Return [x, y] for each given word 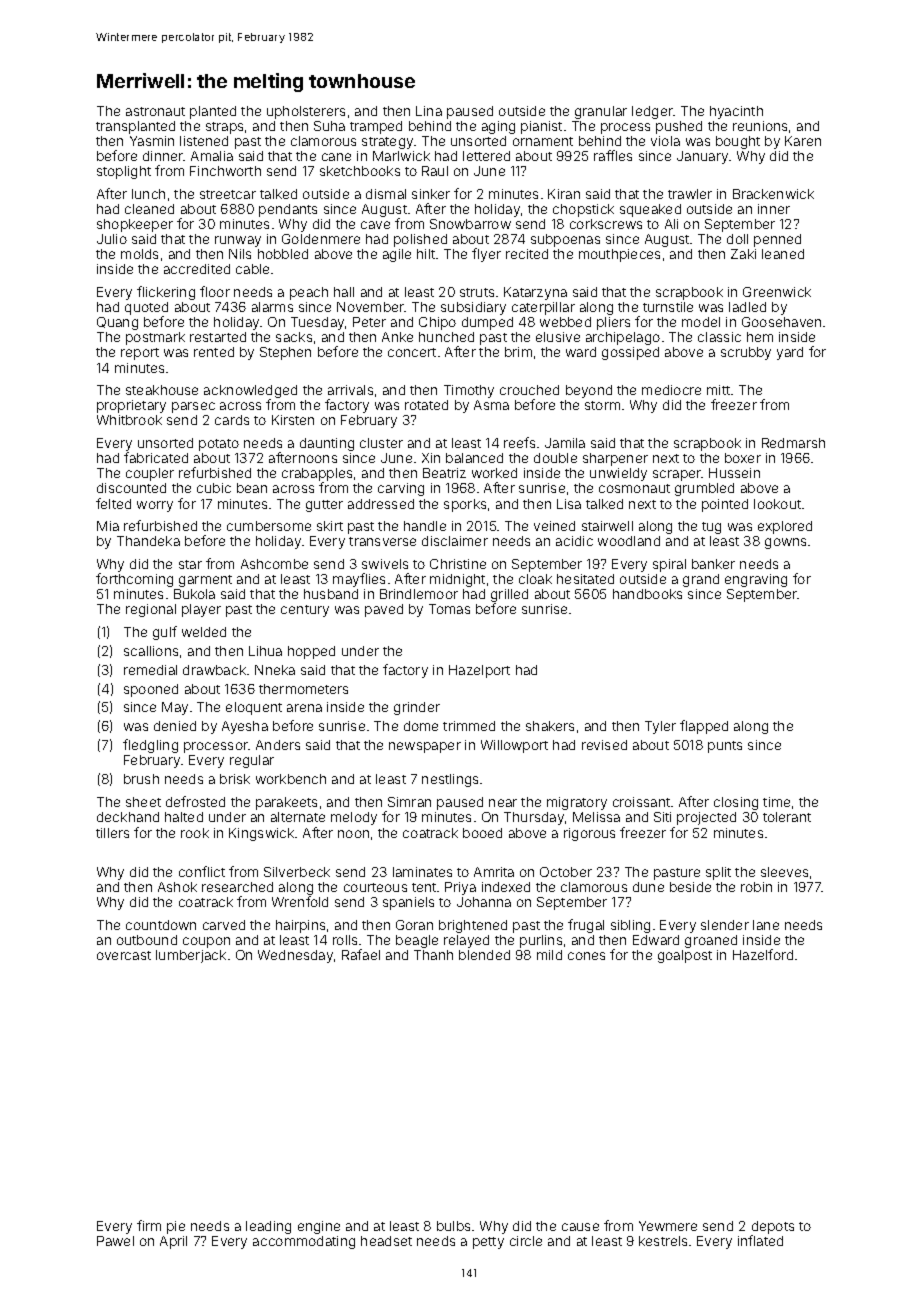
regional [151, 610]
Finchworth [225, 171]
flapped [704, 727]
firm [149, 1225]
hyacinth [736, 112]
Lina [429, 111]
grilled [509, 595]
